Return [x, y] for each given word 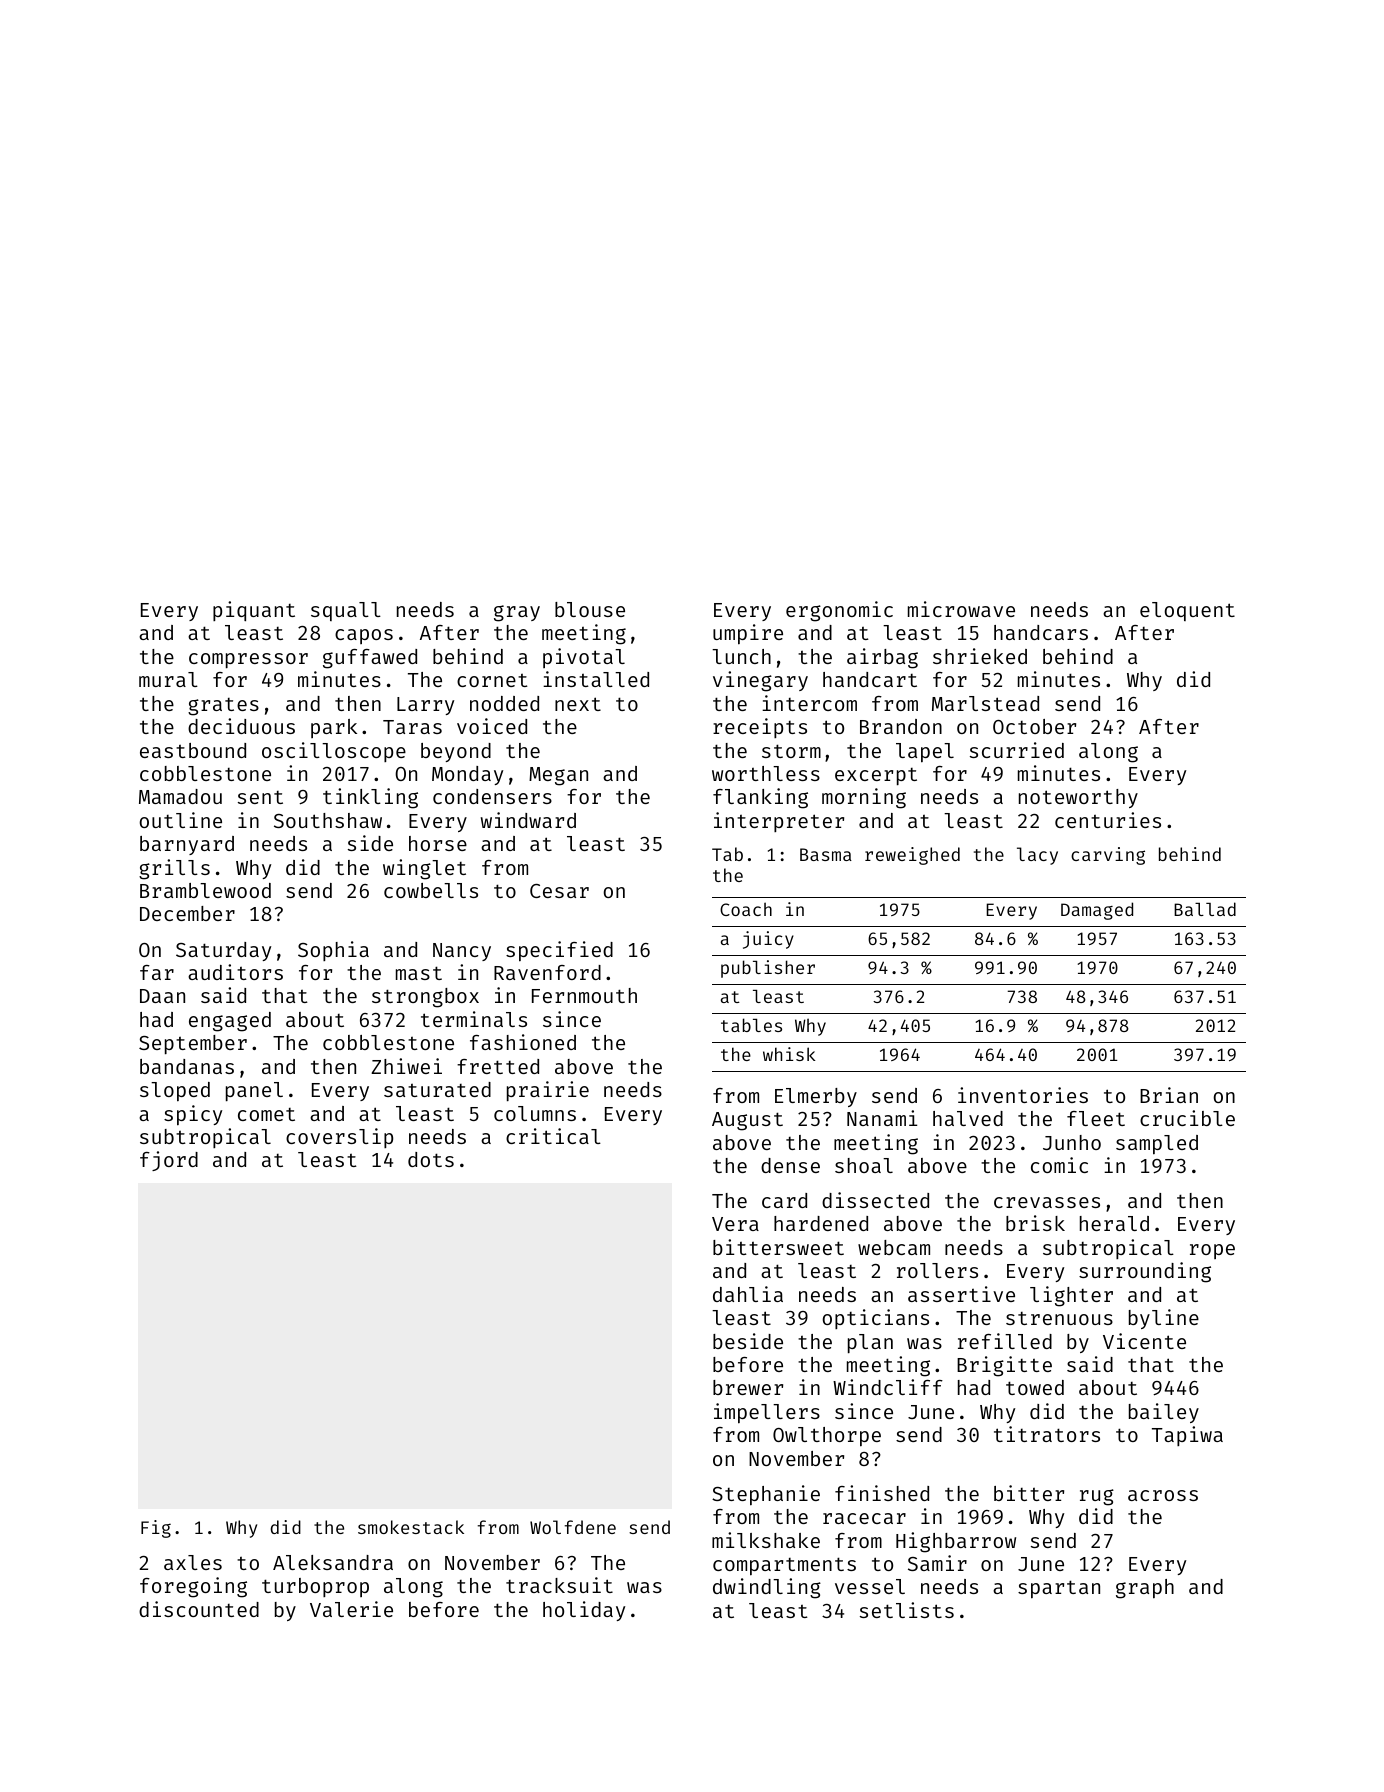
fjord [169, 1161]
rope [1212, 1251]
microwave [961, 609]
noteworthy [1078, 798]
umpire [748, 634]
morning [864, 798]
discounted [199, 1609]
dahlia [748, 1294]
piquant [254, 611]
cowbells [431, 890]
